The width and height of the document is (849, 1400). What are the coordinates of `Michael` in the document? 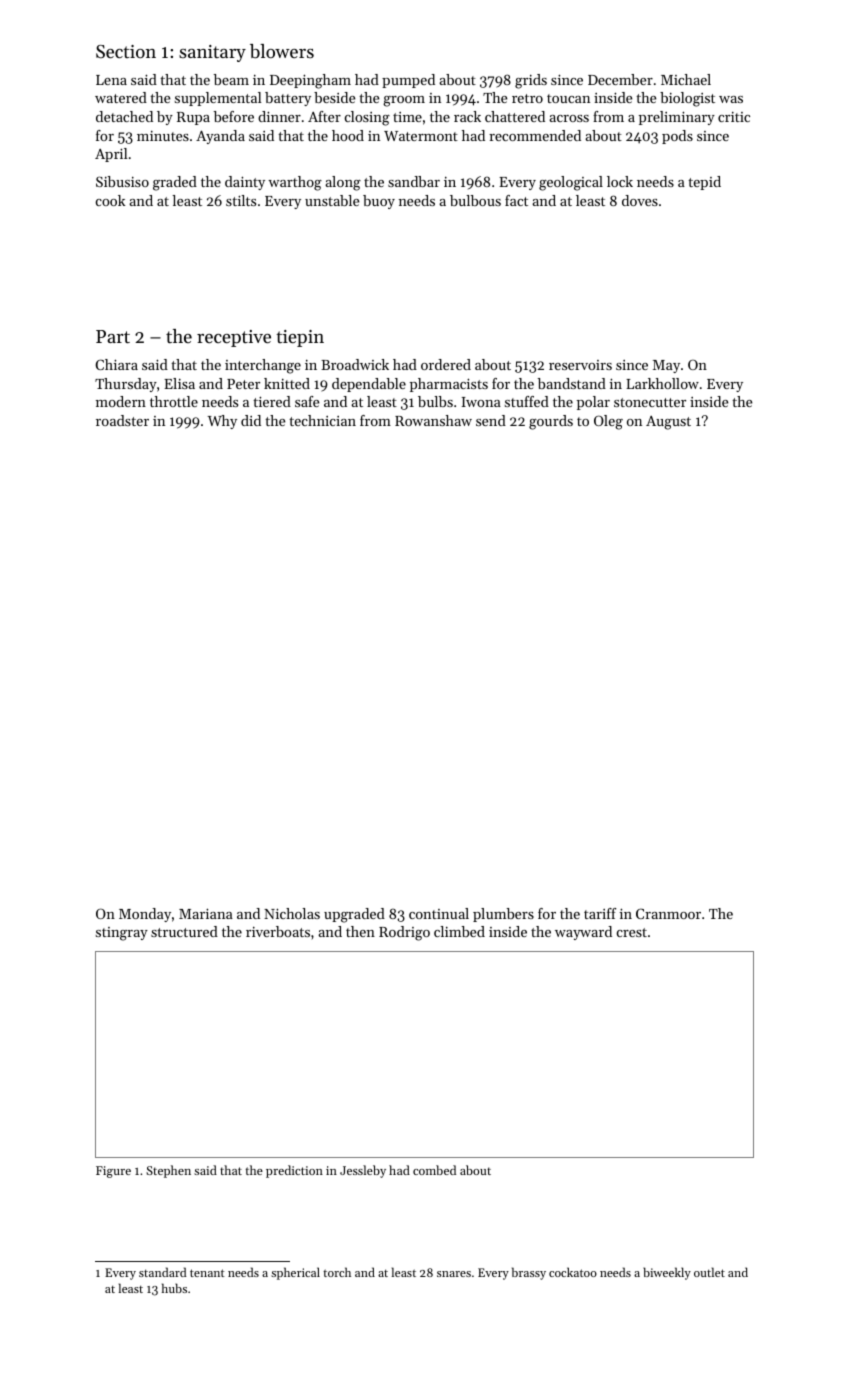 It's located at (686, 79).
